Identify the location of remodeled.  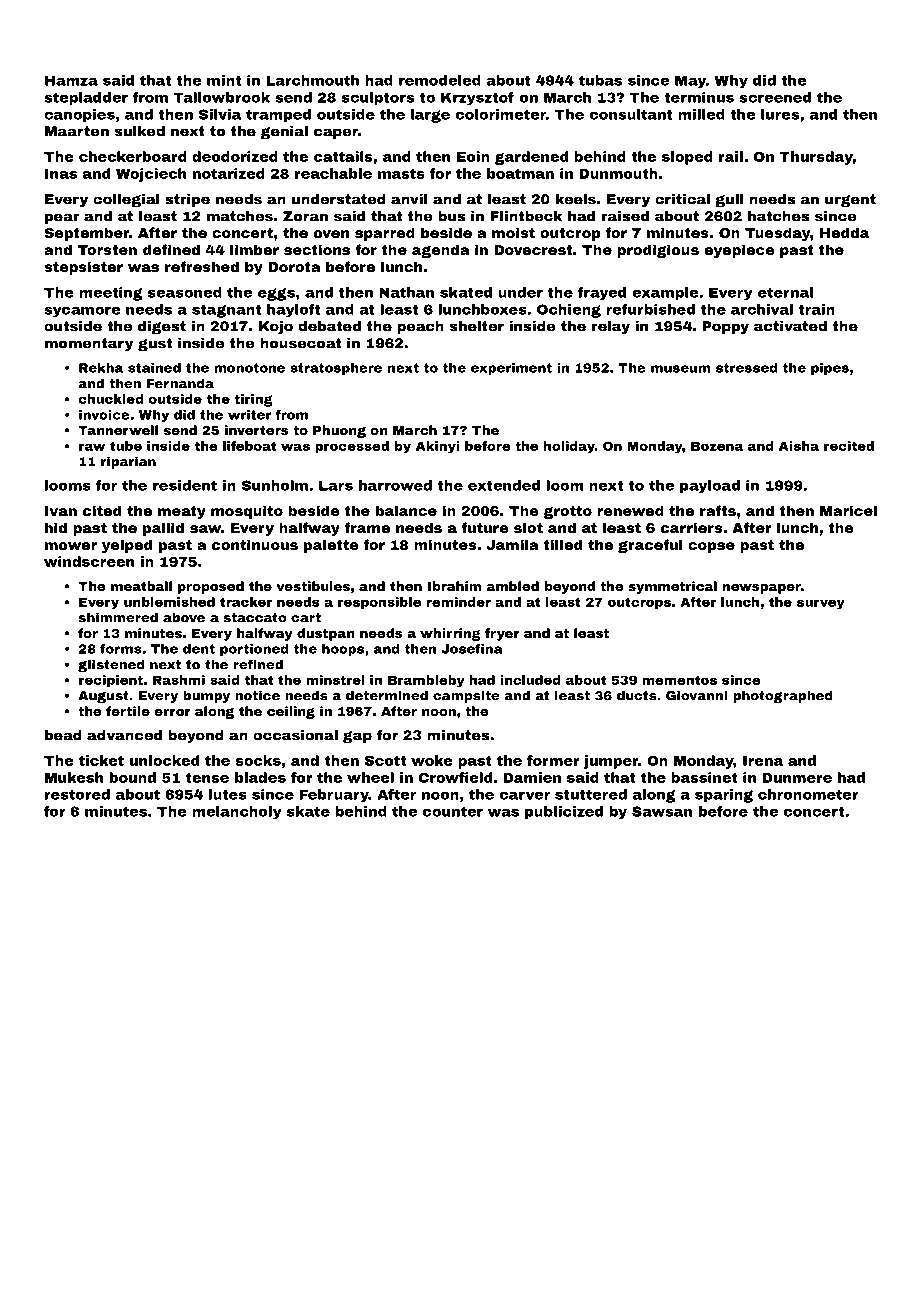
(440, 80).
